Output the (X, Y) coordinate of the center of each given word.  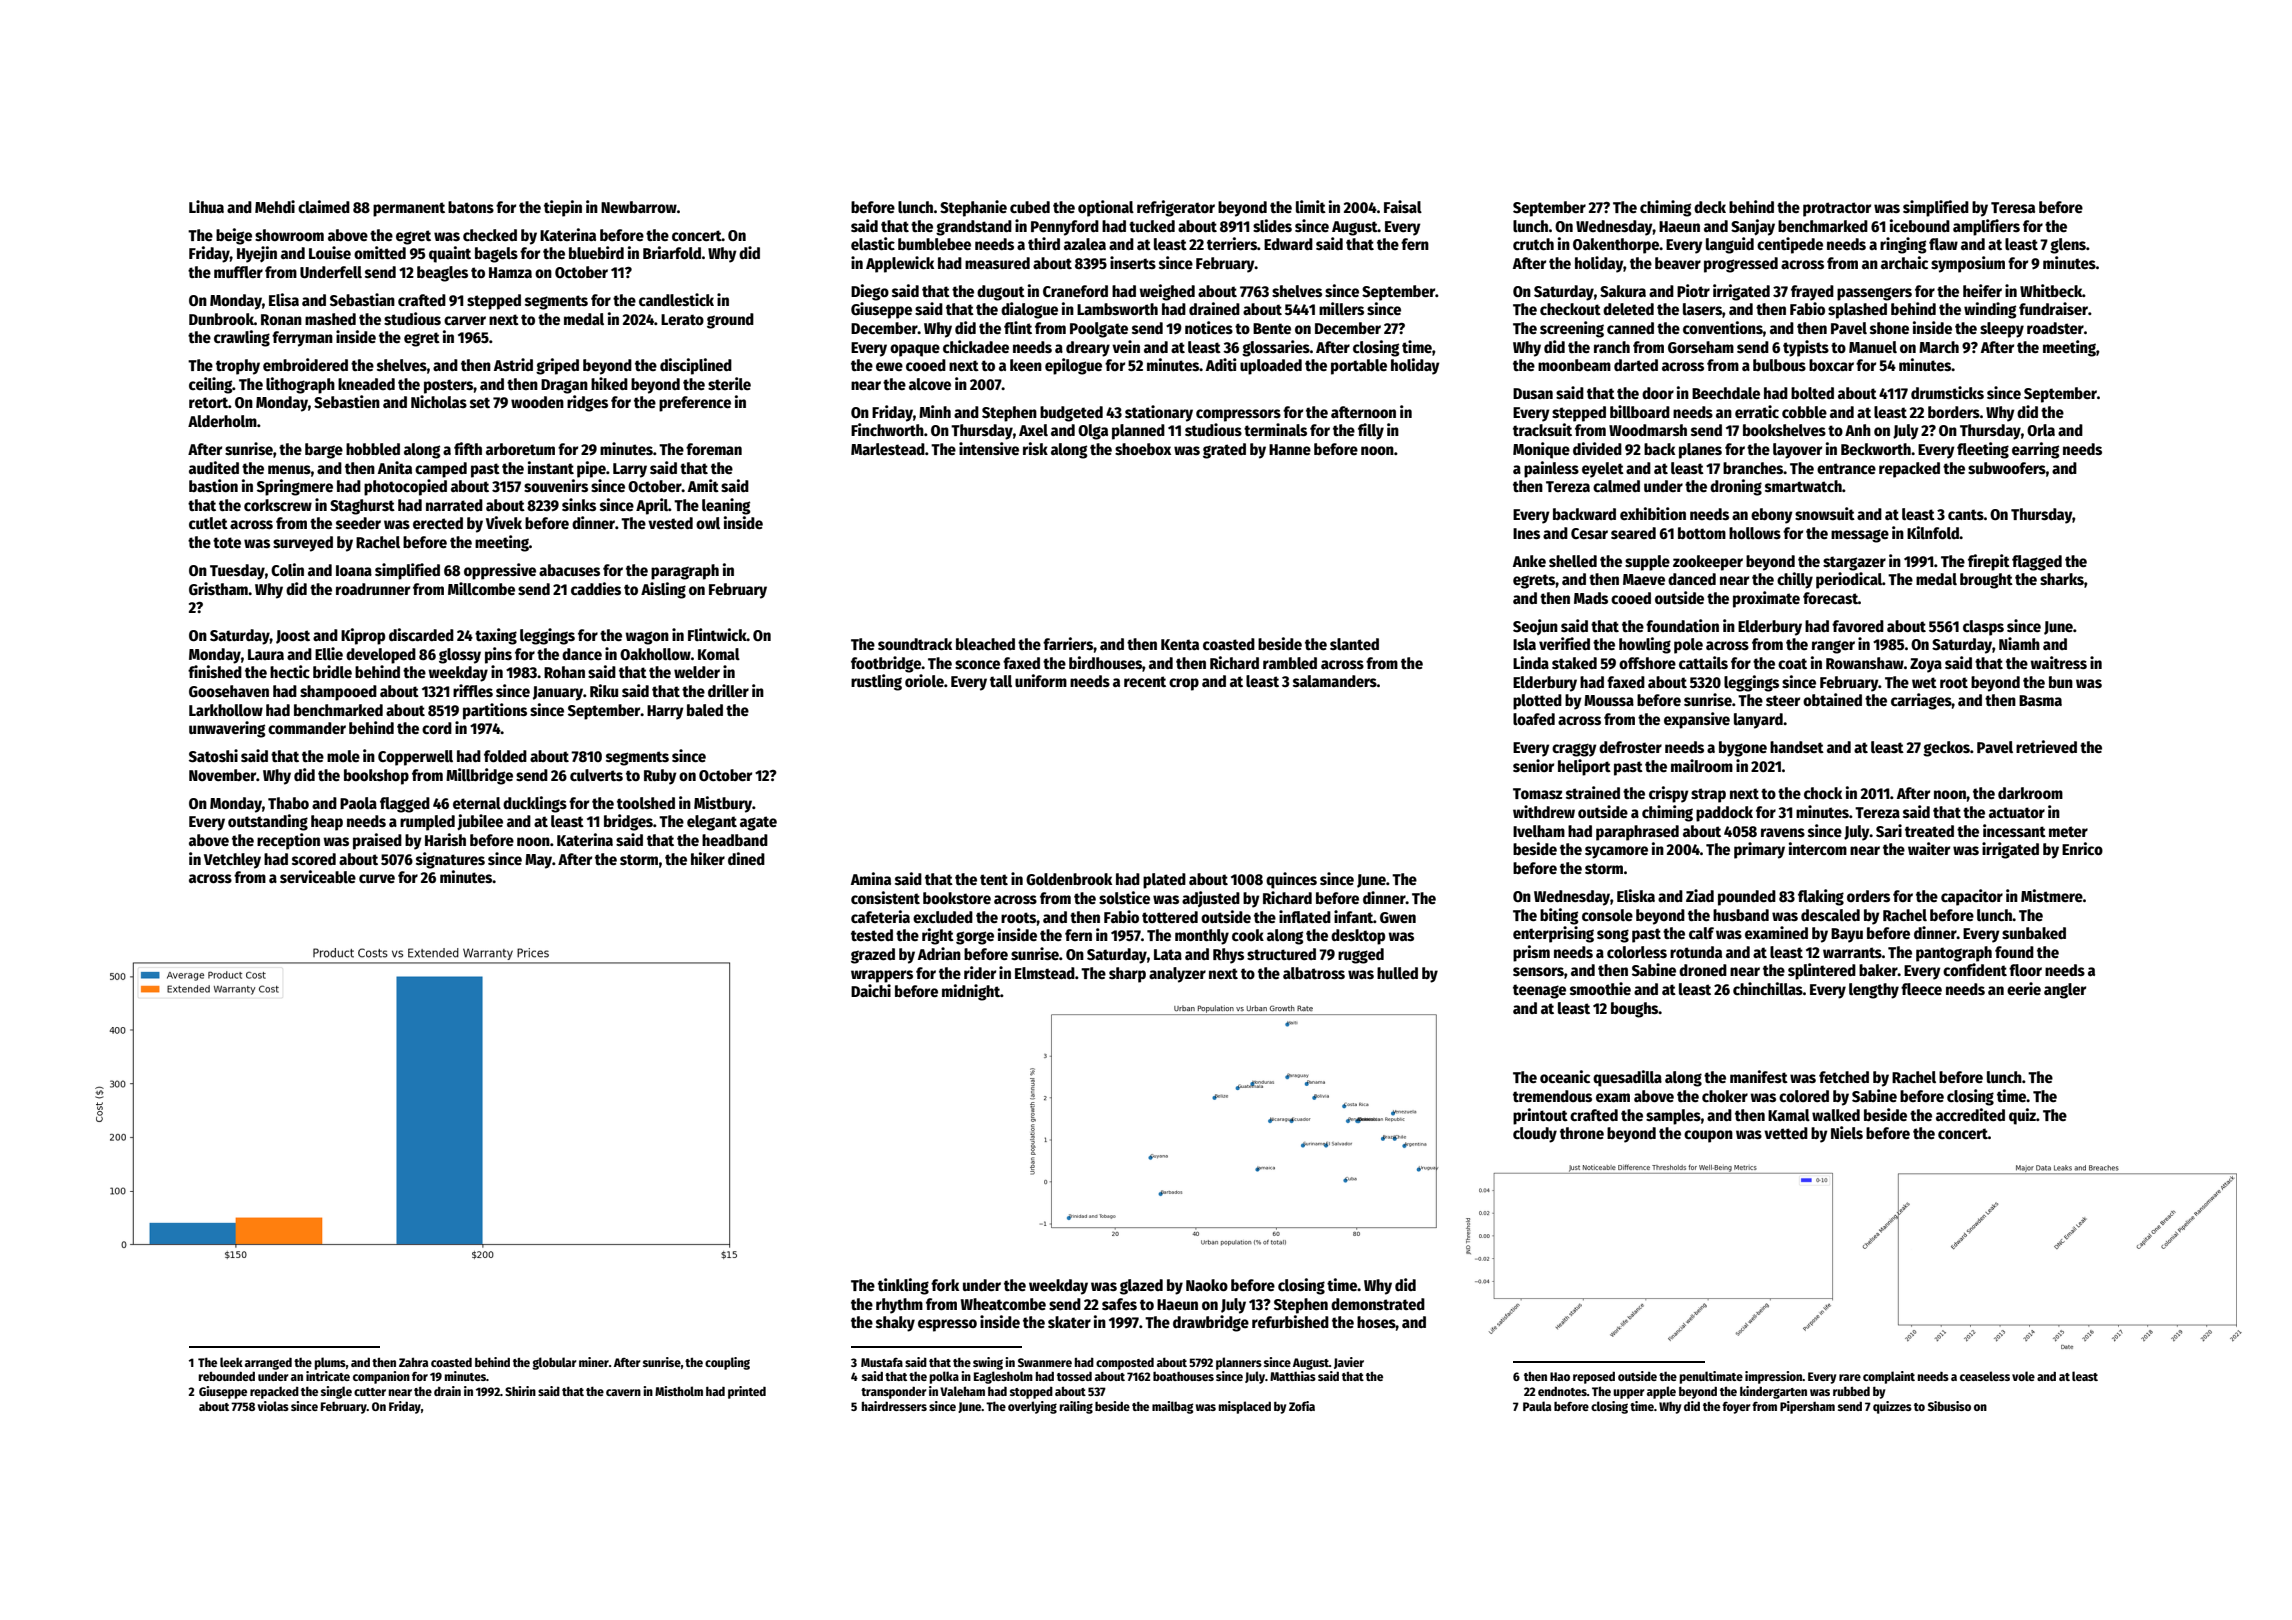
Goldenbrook (1069, 879)
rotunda (1696, 952)
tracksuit (1542, 429)
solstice (1124, 898)
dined (746, 859)
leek (231, 1362)
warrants (1852, 952)
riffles (473, 691)
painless (1551, 469)
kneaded (366, 384)
